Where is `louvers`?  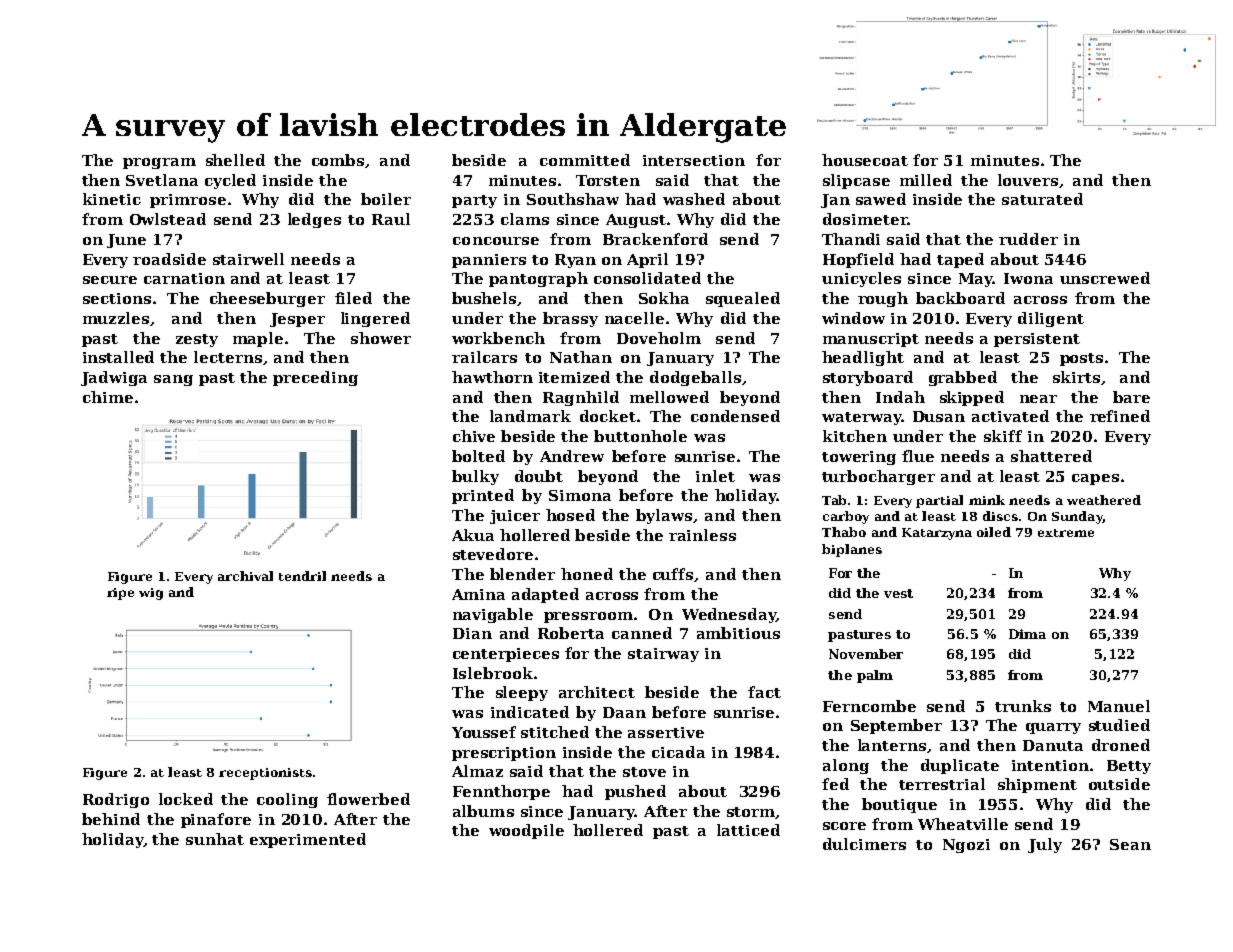
louvers is located at coordinates (1028, 180).
